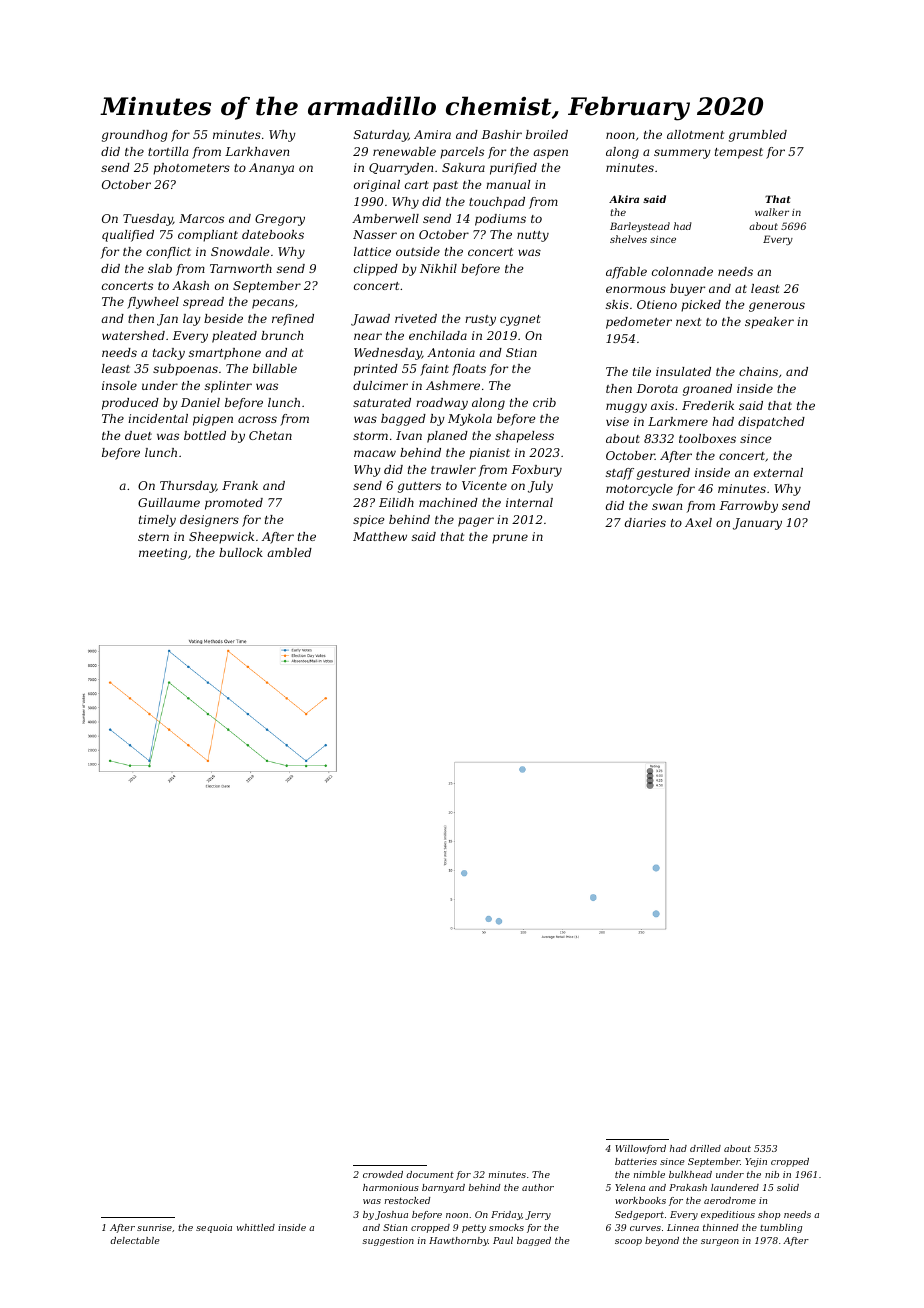 The image size is (924, 1308). Describe the element at coordinates (474, 1228) in the screenshot. I see `petty` at that location.
